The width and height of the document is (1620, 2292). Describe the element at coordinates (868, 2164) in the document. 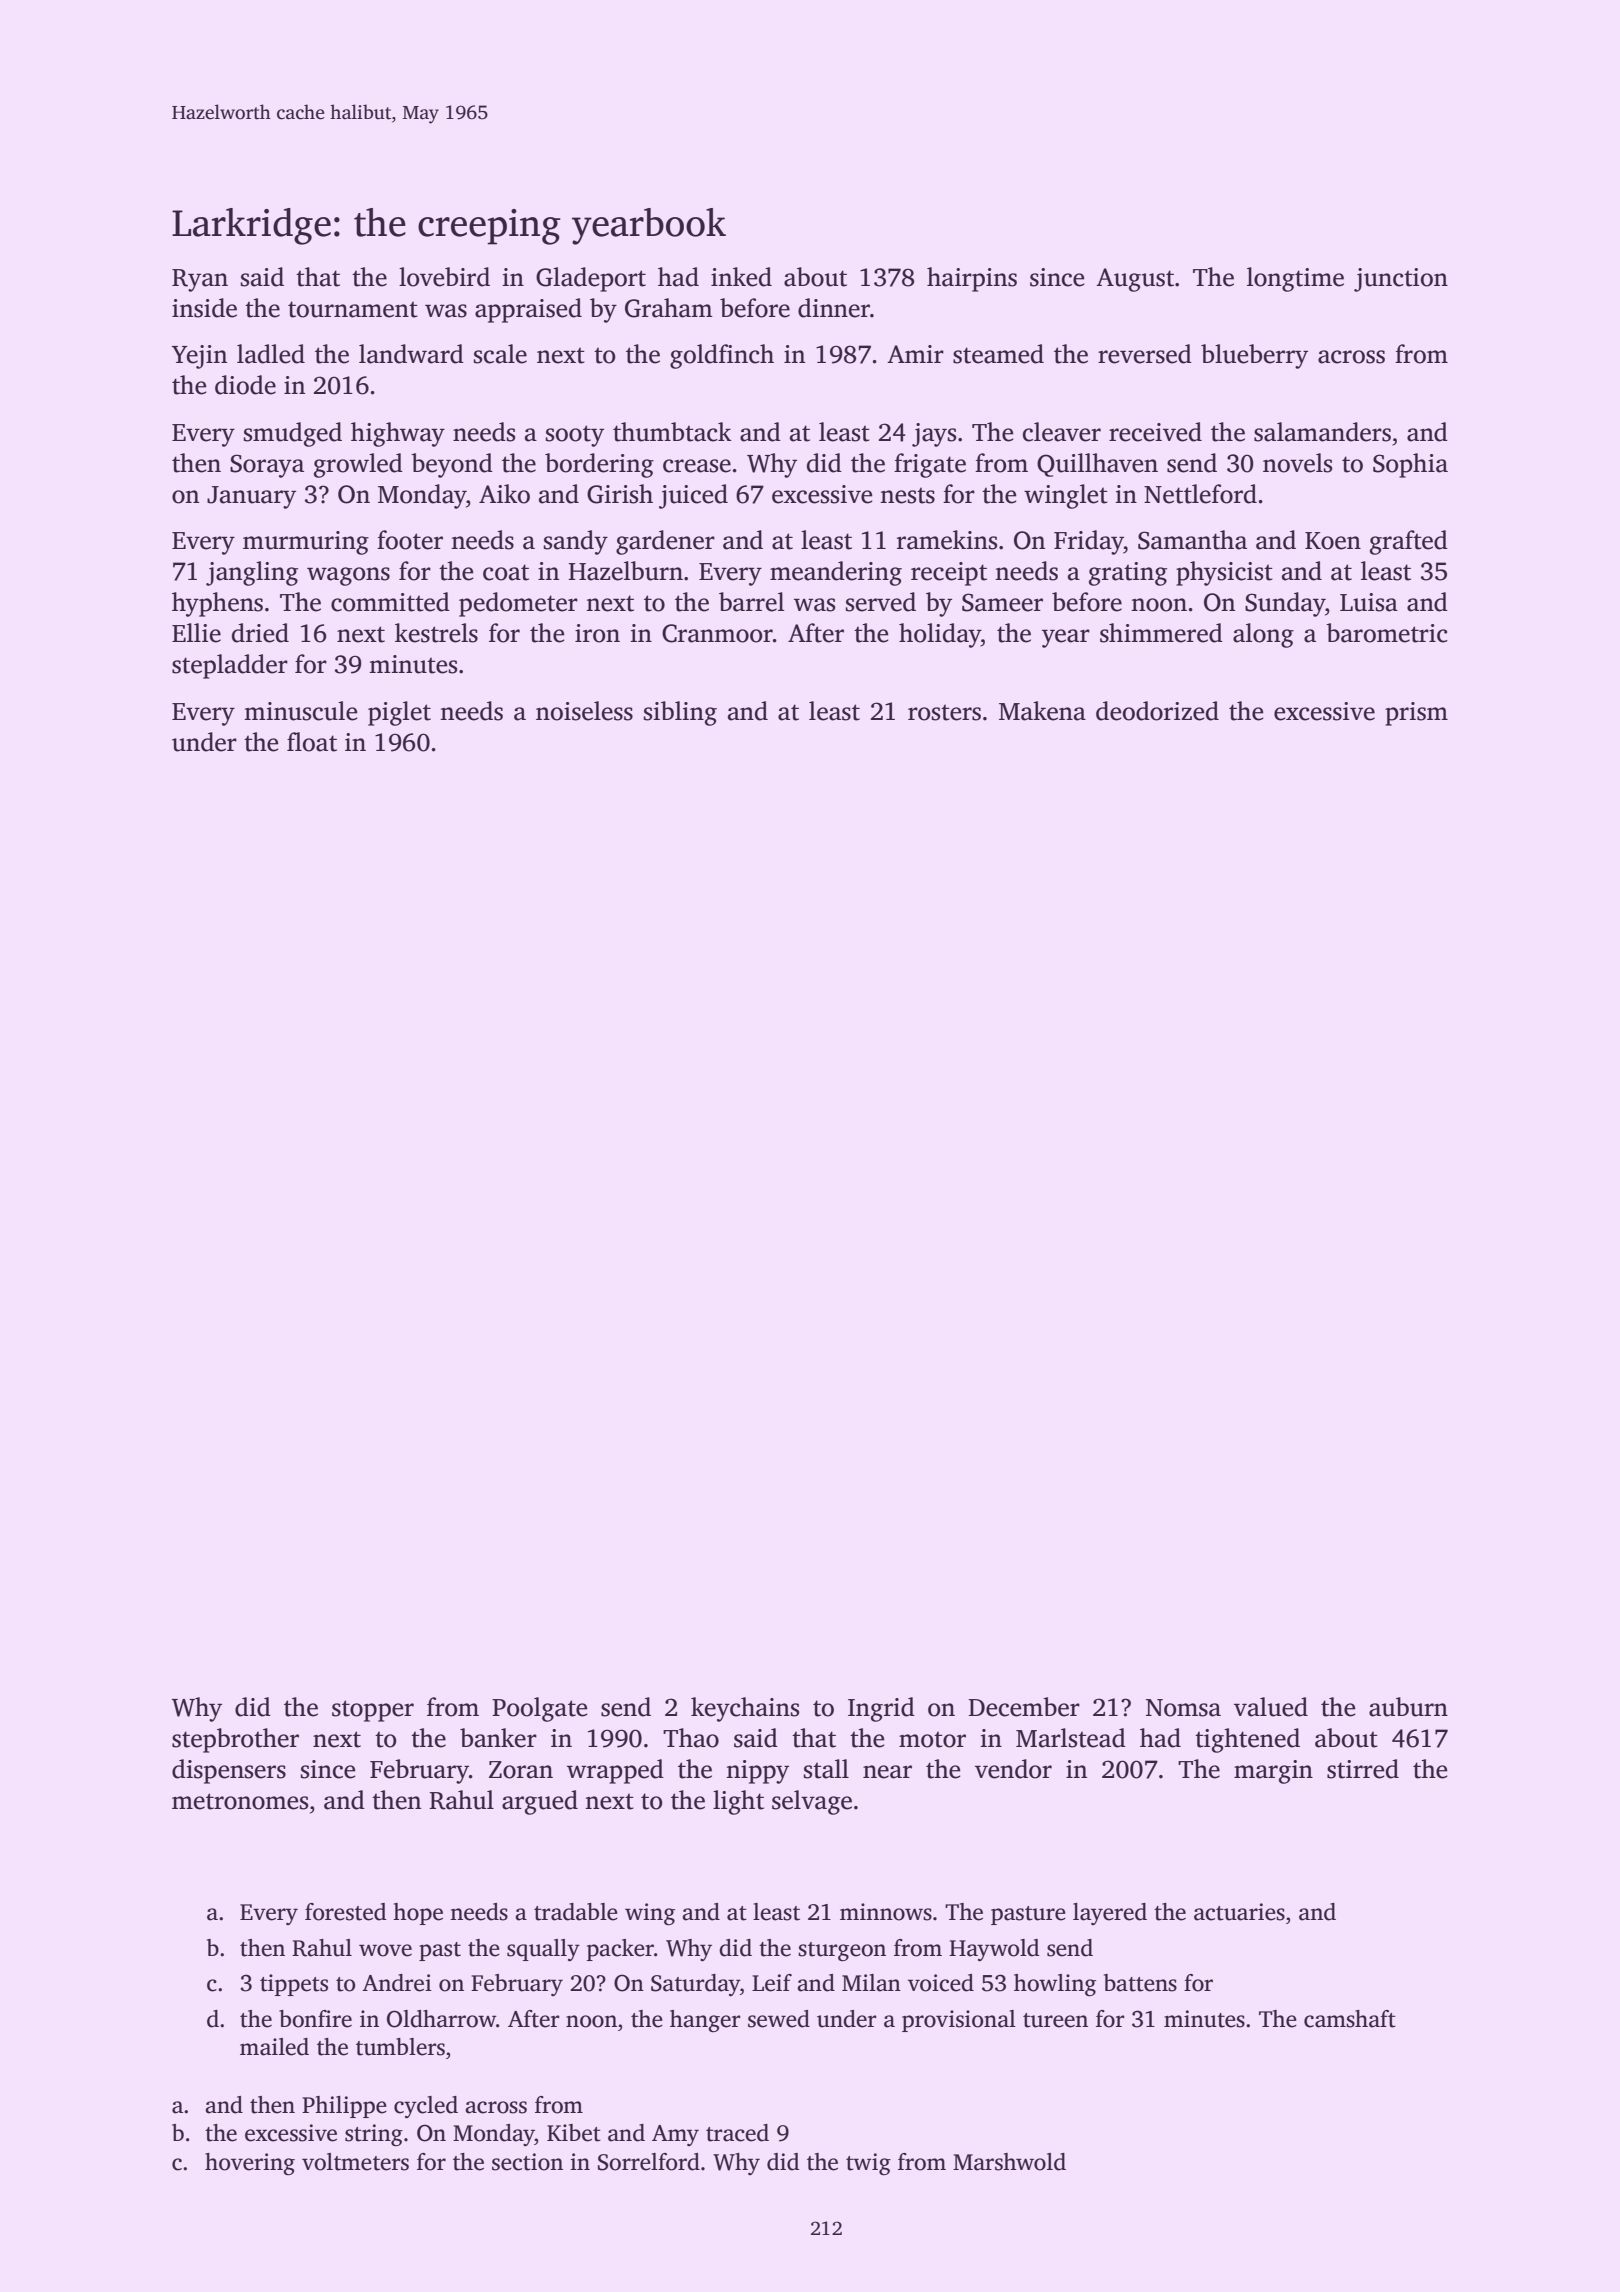

I see `twig` at that location.
